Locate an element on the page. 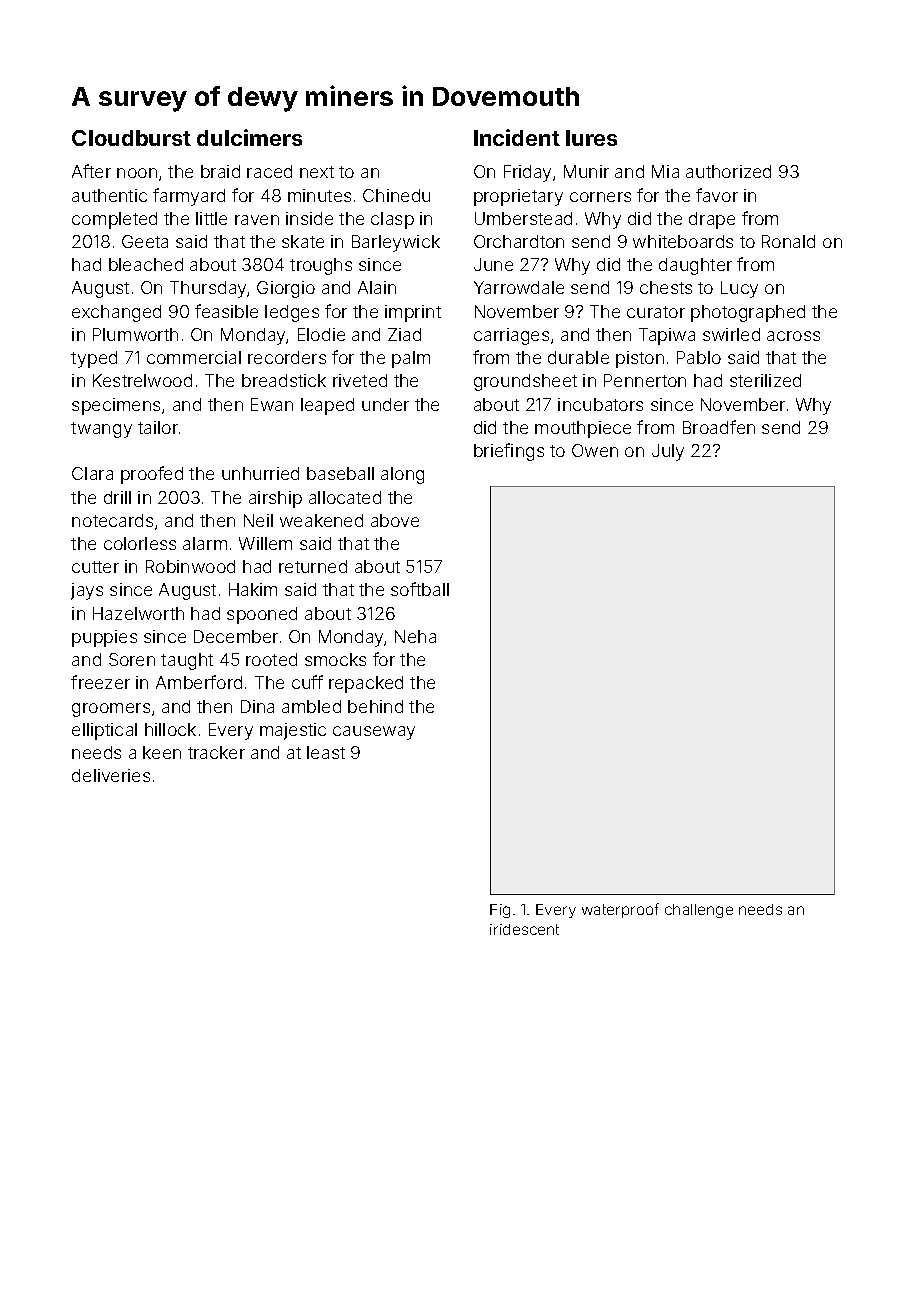 The height and width of the page is (1308, 924). incubators is located at coordinates (600, 404).
